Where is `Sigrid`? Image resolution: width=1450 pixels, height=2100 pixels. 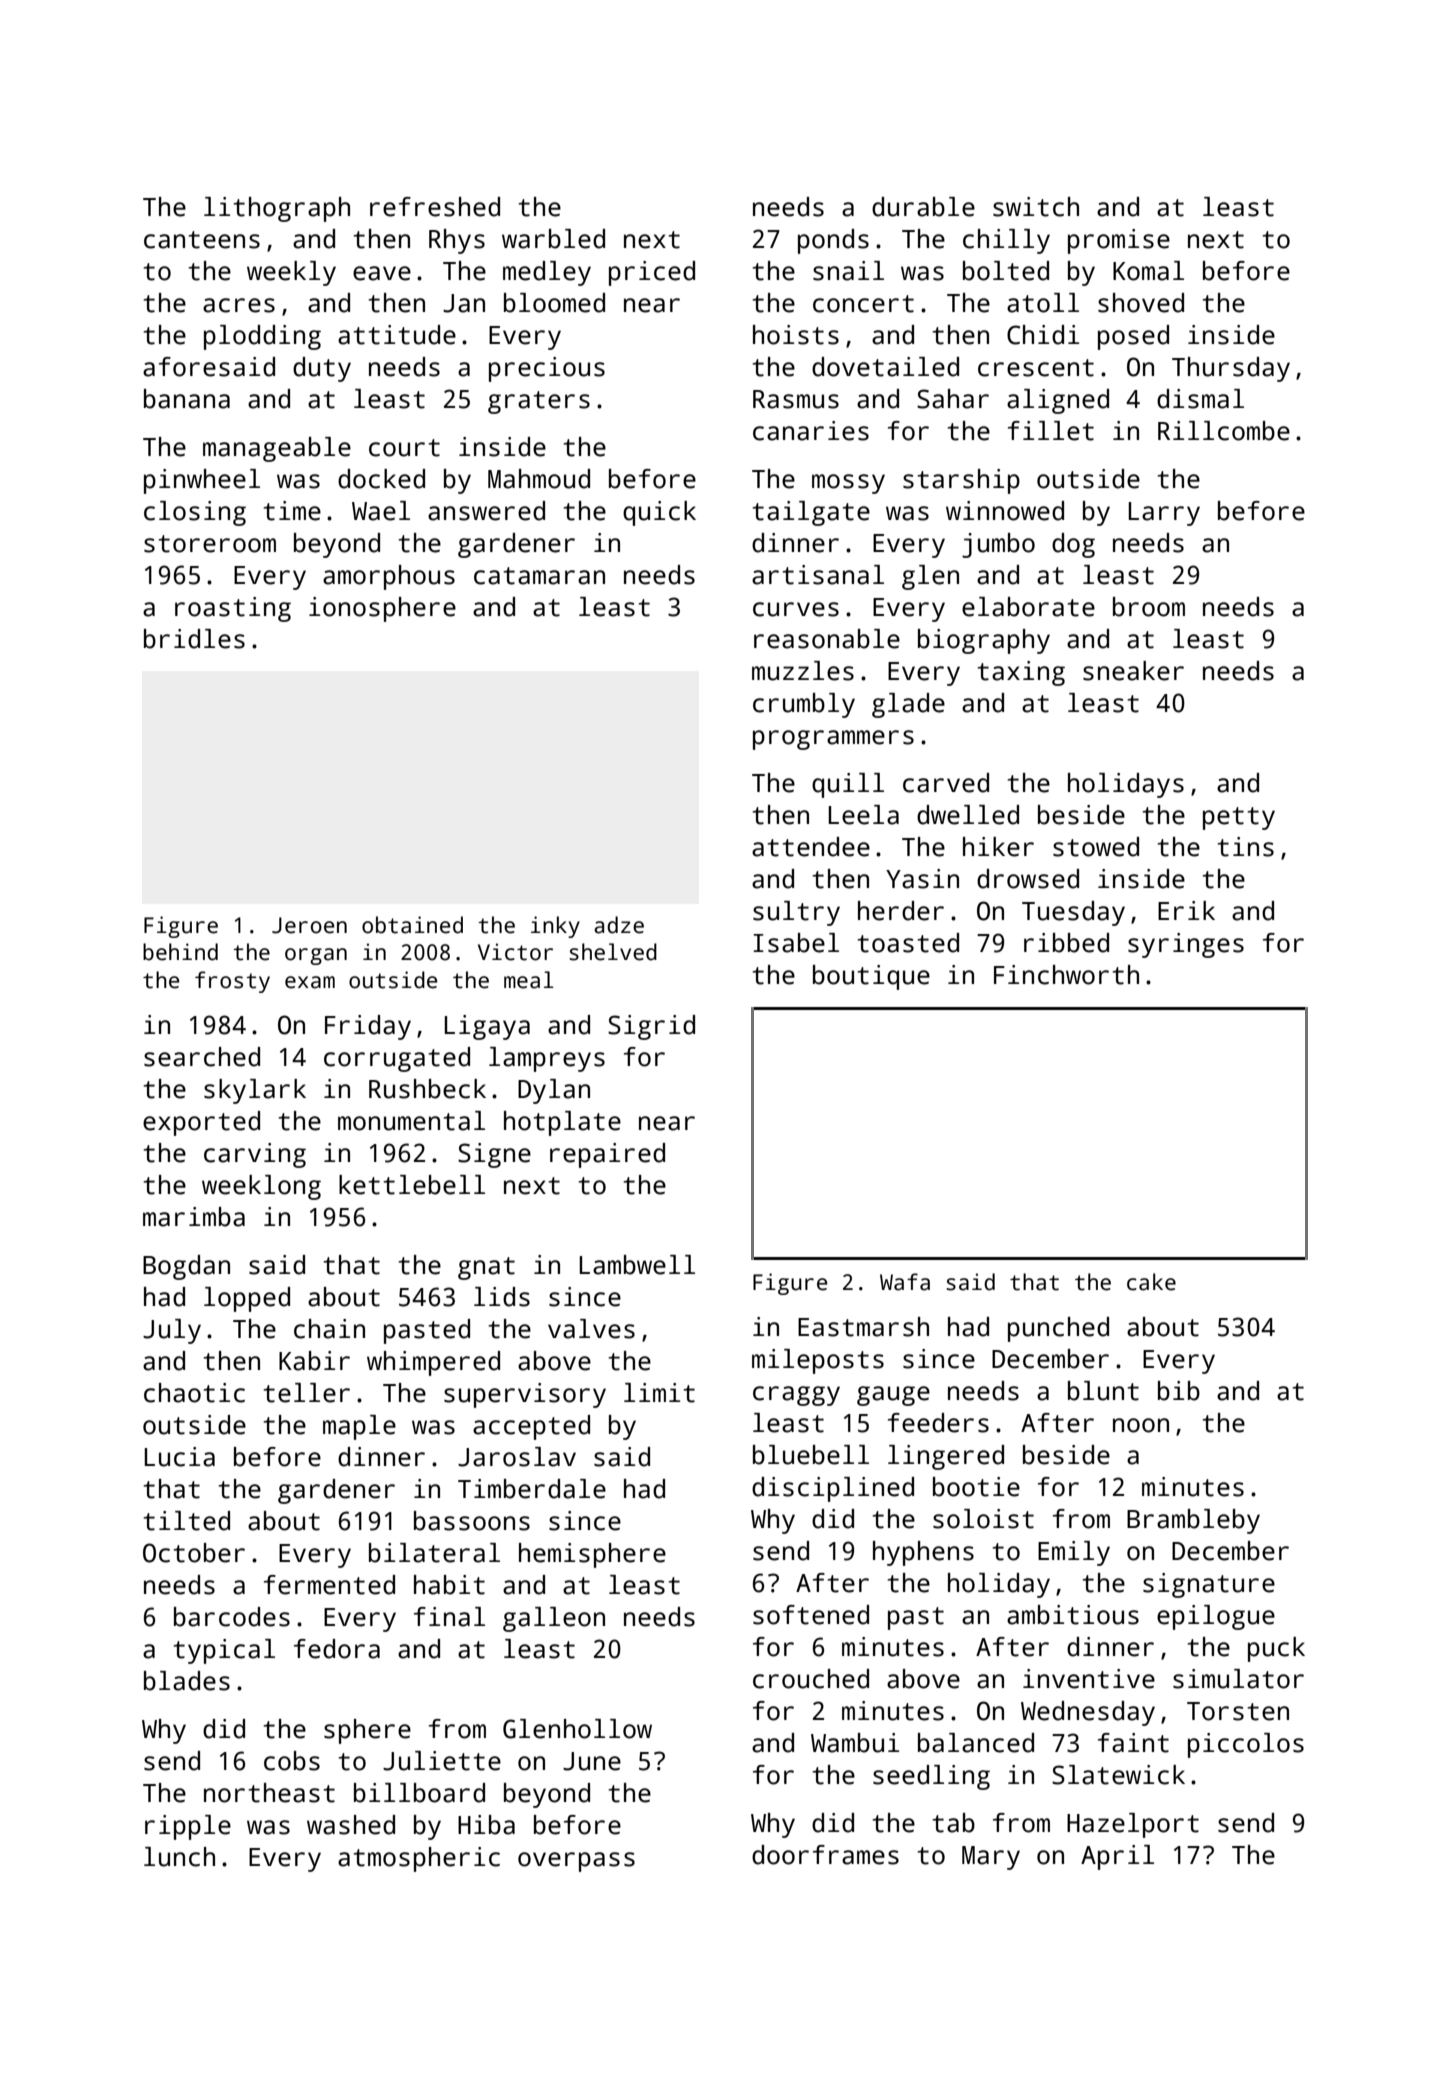 Sigrid is located at coordinates (651, 1027).
